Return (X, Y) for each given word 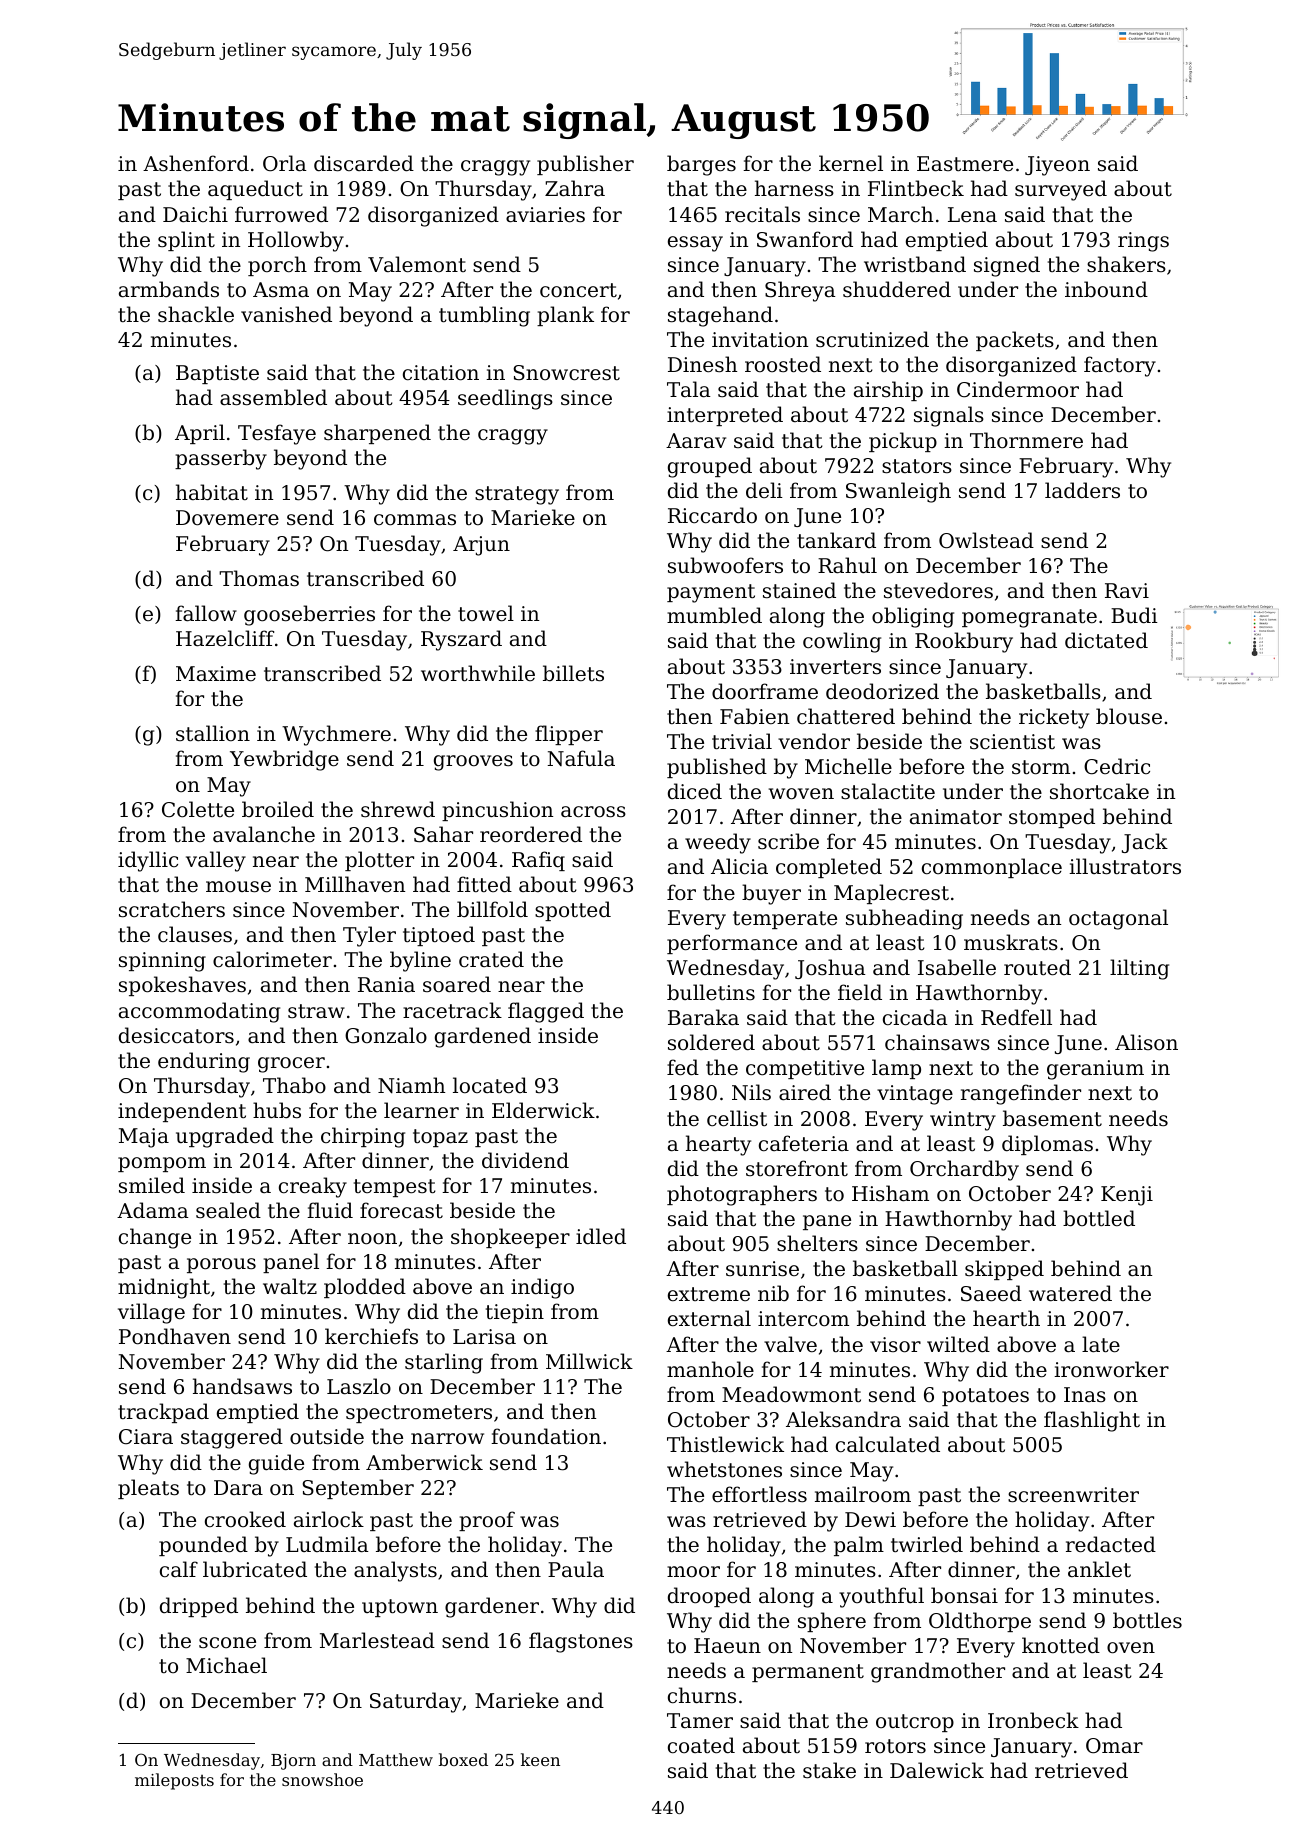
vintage (915, 1095)
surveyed (1061, 190)
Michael (226, 1665)
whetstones (724, 1469)
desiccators (176, 1035)
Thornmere (1026, 440)
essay (695, 244)
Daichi (195, 214)
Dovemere (227, 518)
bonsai (964, 1595)
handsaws (242, 1386)
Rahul (847, 565)
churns (702, 1695)
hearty (718, 1145)
